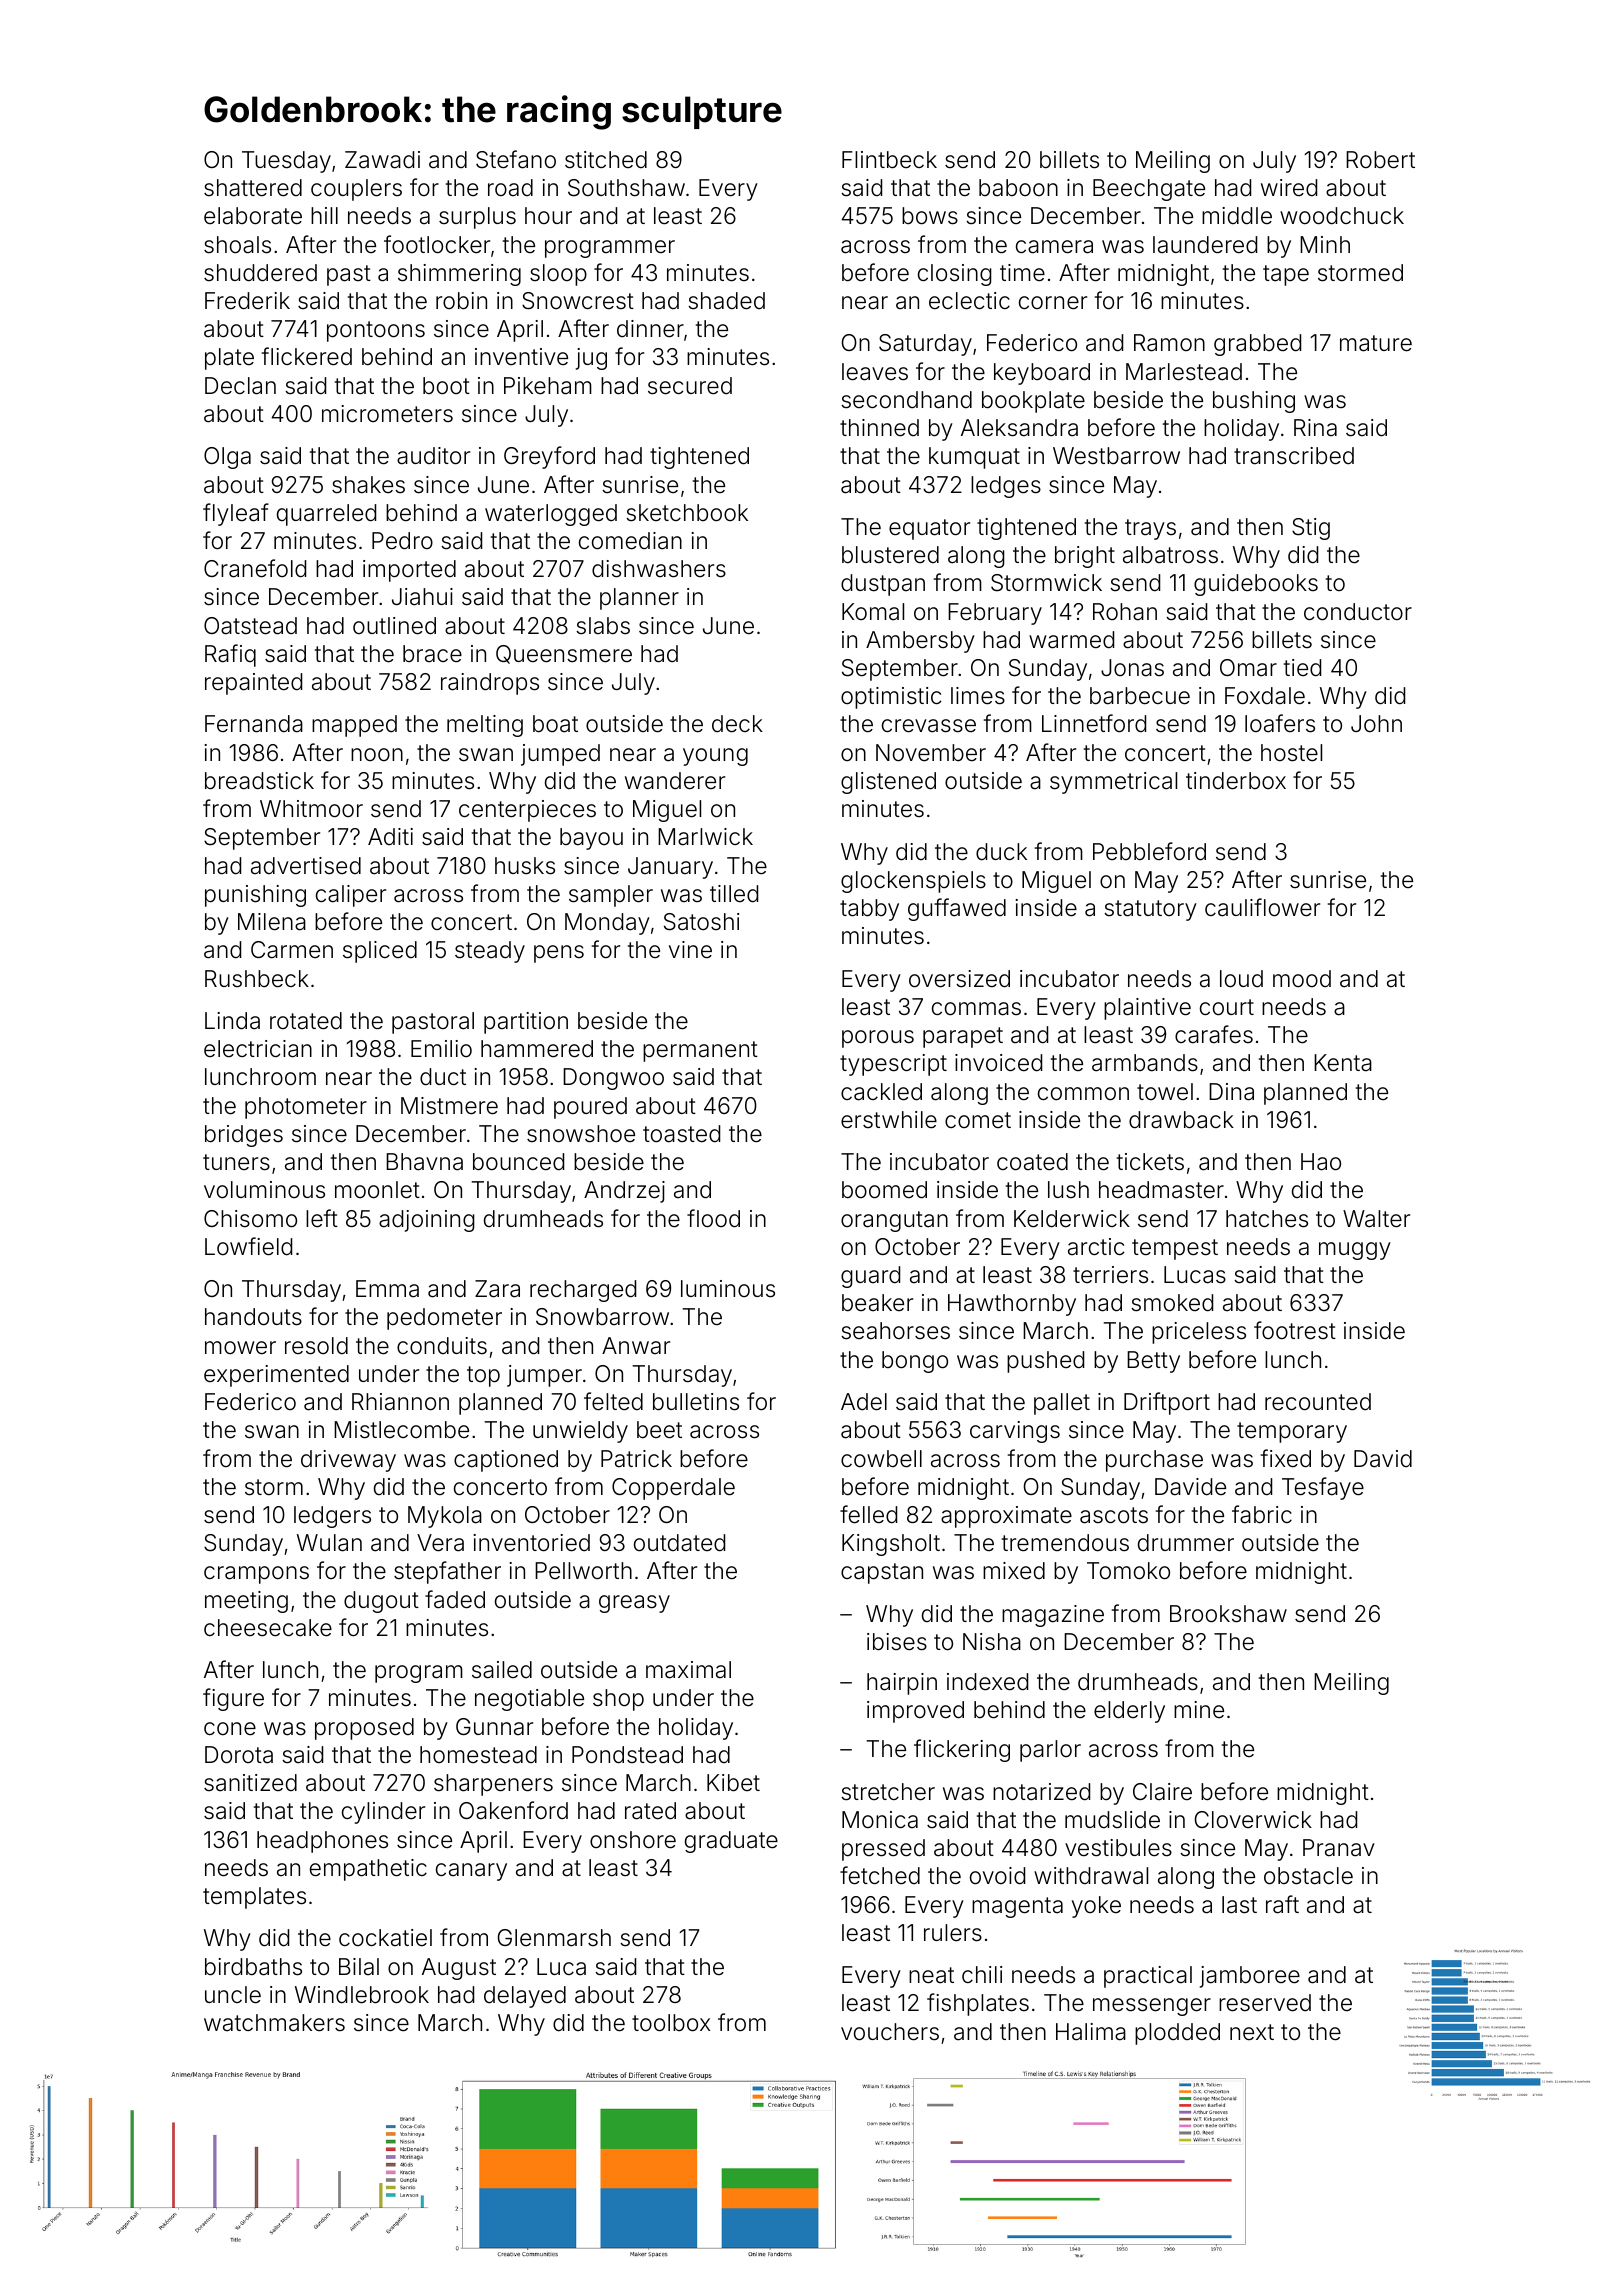  I want to click on middle, so click(1237, 216).
